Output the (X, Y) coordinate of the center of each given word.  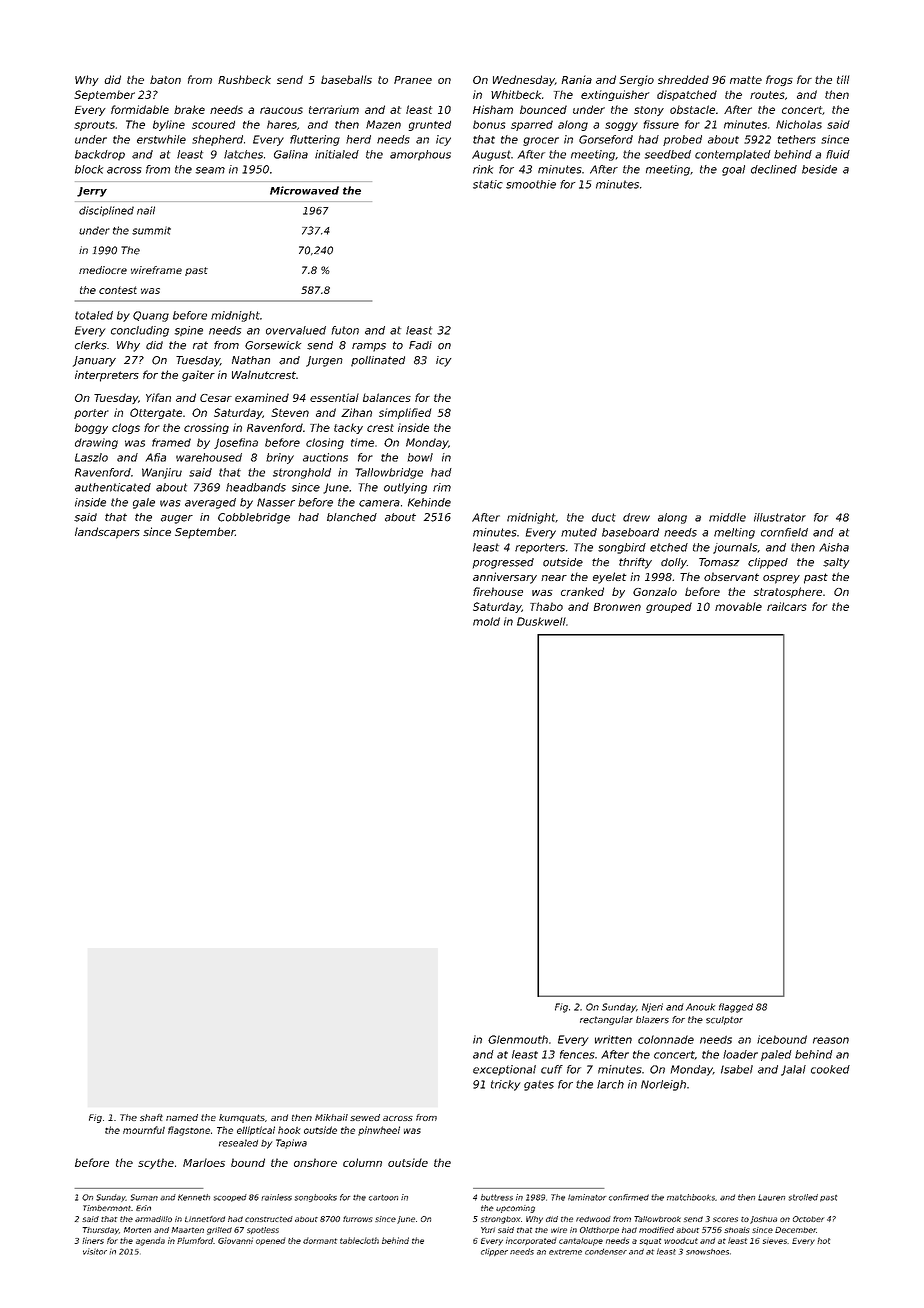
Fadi (420, 345)
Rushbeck (244, 79)
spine (188, 331)
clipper (494, 1252)
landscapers (107, 533)
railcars (787, 606)
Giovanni (235, 1240)
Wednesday (524, 80)
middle (727, 517)
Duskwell (541, 621)
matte (746, 80)
